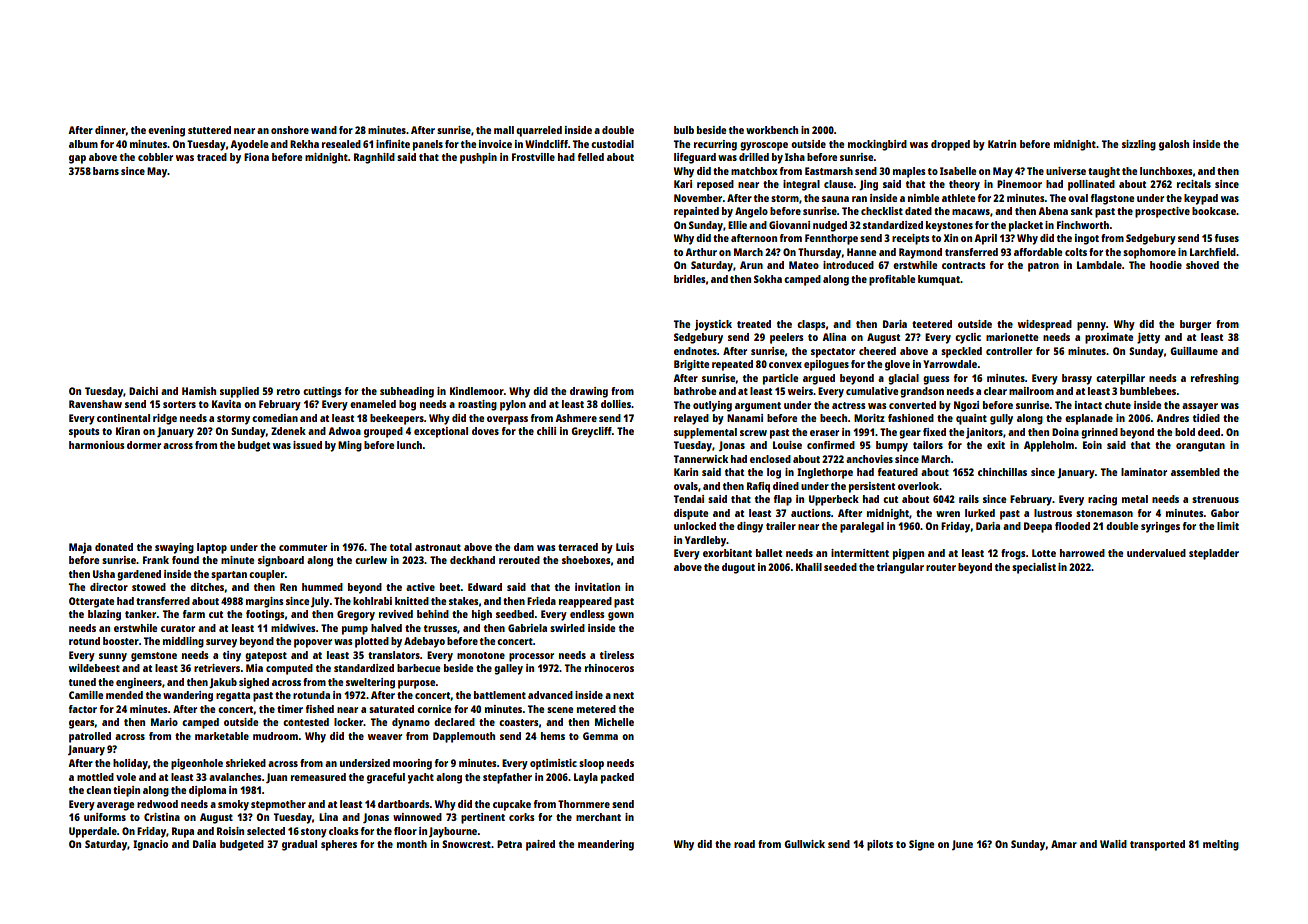  What do you see at coordinates (1113, 844) in the screenshot?
I see `Walid` at bounding box center [1113, 844].
